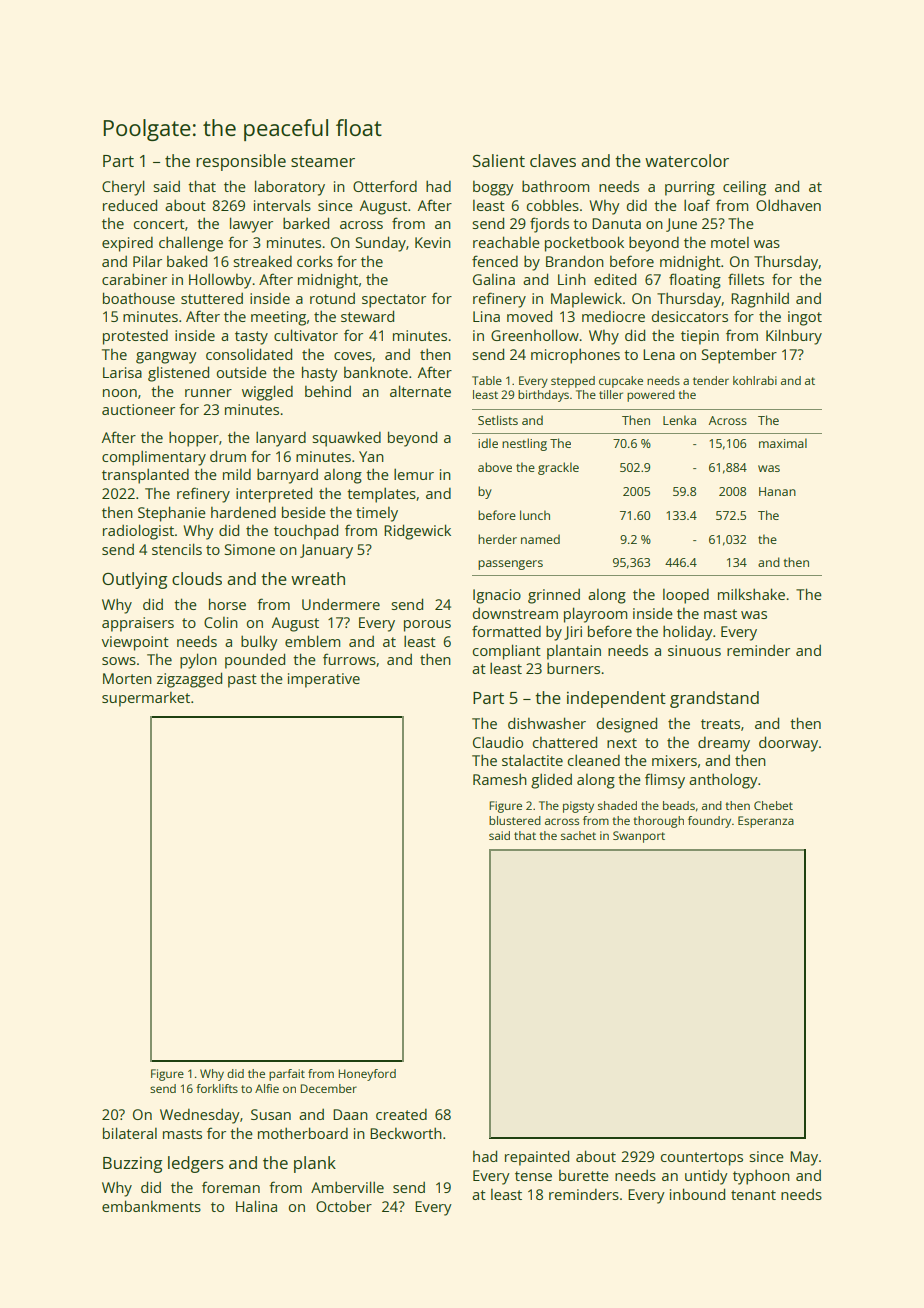 The width and height of the image is (924, 1308). What do you see at coordinates (323, 161) in the image?
I see `steamer` at bounding box center [323, 161].
